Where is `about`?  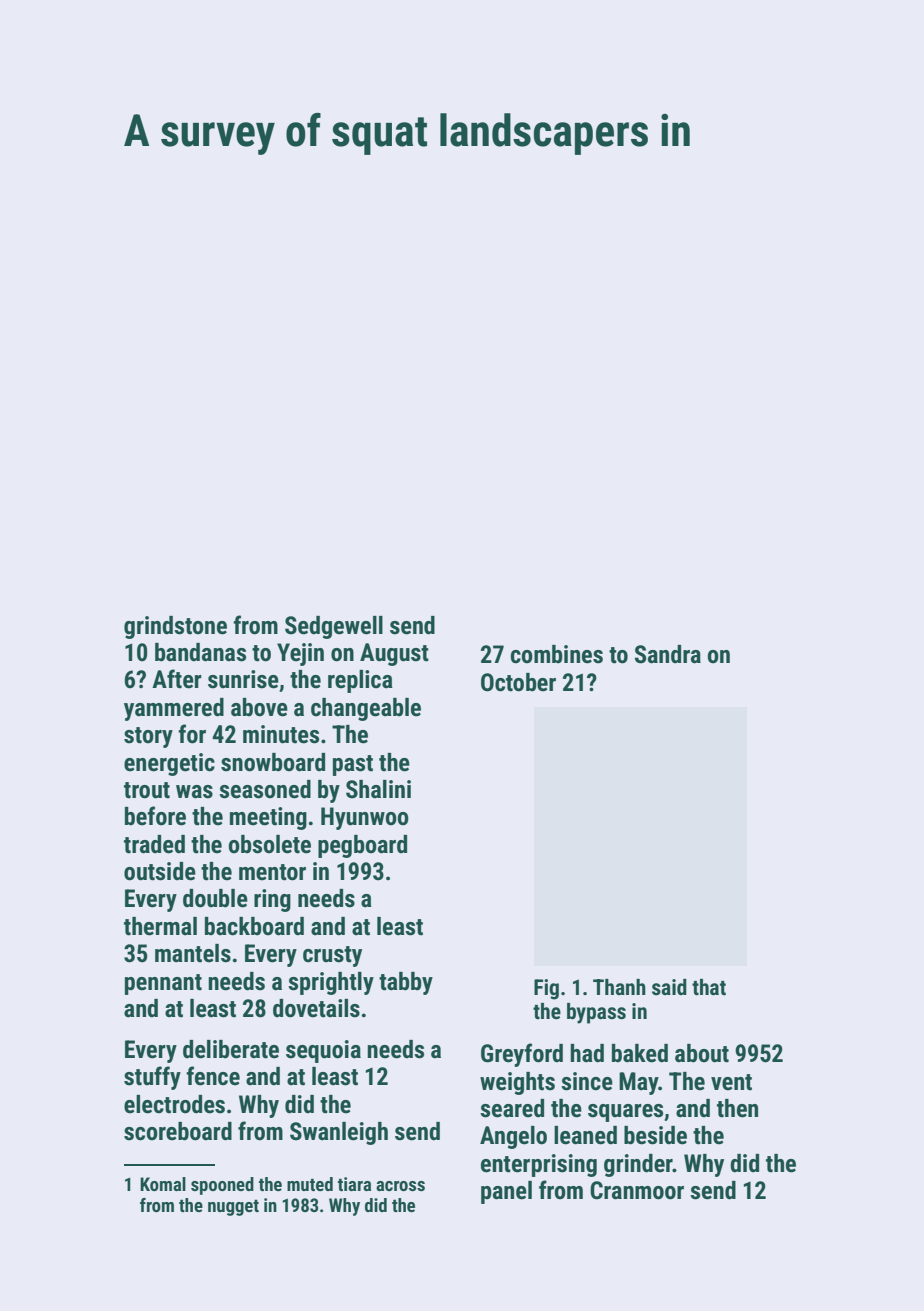 about is located at coordinates (702, 1053).
